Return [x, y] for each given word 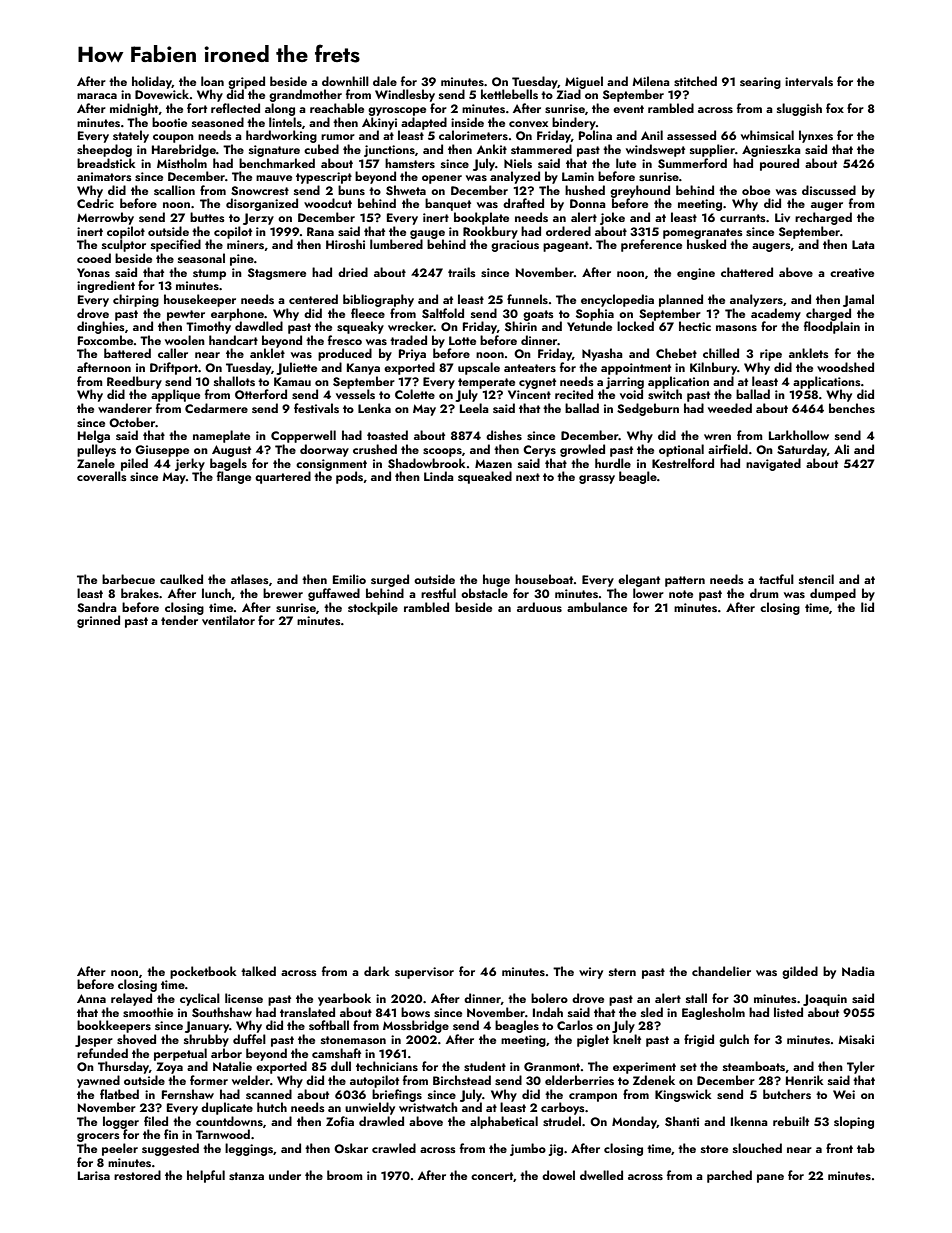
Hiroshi [345, 244]
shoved [136, 1039]
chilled [721, 353]
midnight [134, 109]
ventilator [228, 620]
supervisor [424, 973]
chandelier [721, 971]
